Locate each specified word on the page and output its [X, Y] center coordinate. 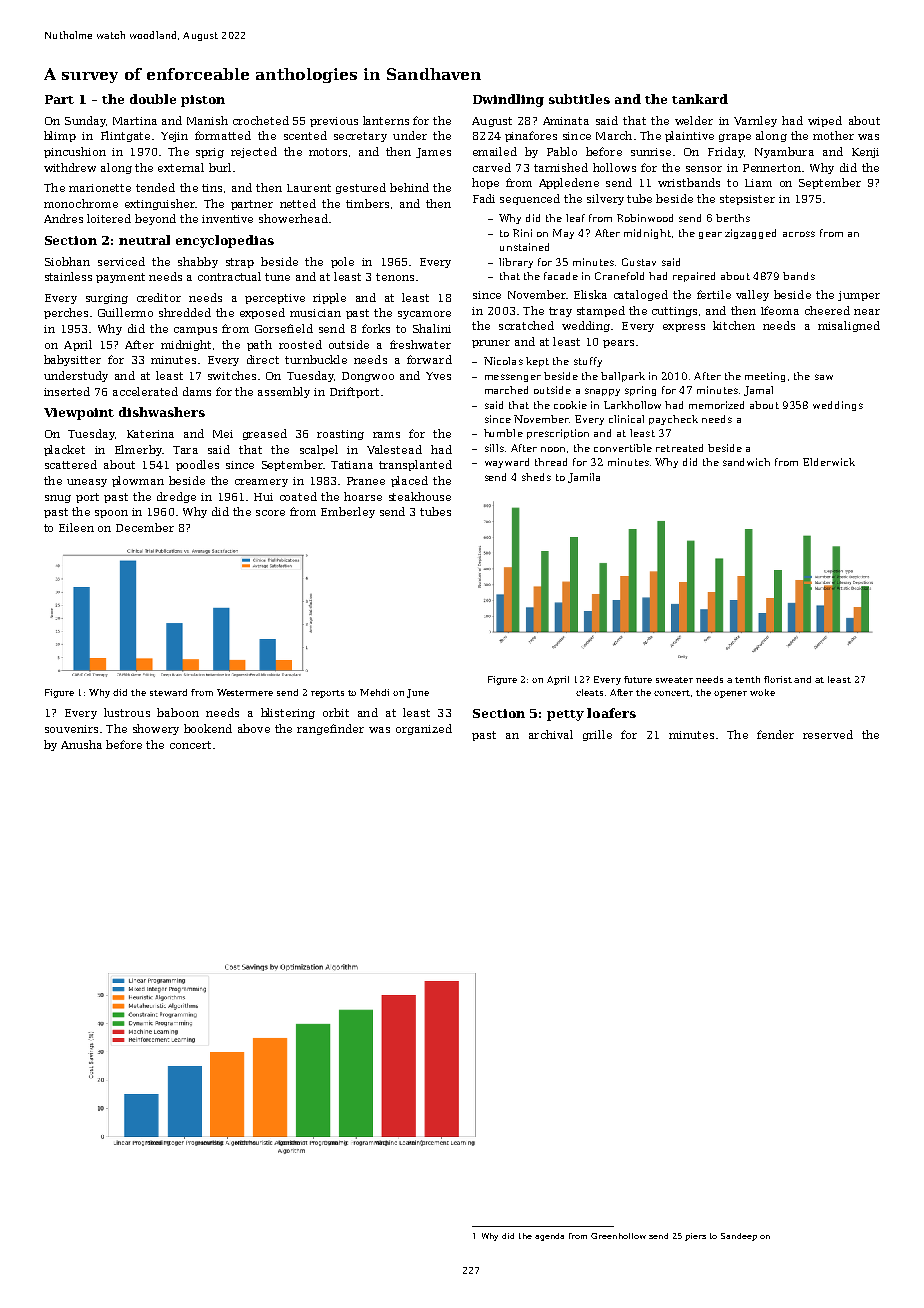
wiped [825, 121]
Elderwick [829, 462]
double [153, 99]
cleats [589, 692]
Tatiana [352, 465]
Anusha [81, 744]
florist [778, 679]
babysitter [72, 360]
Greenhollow [618, 1236]
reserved [828, 734]
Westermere [245, 692]
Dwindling [508, 100]
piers [695, 1237]
